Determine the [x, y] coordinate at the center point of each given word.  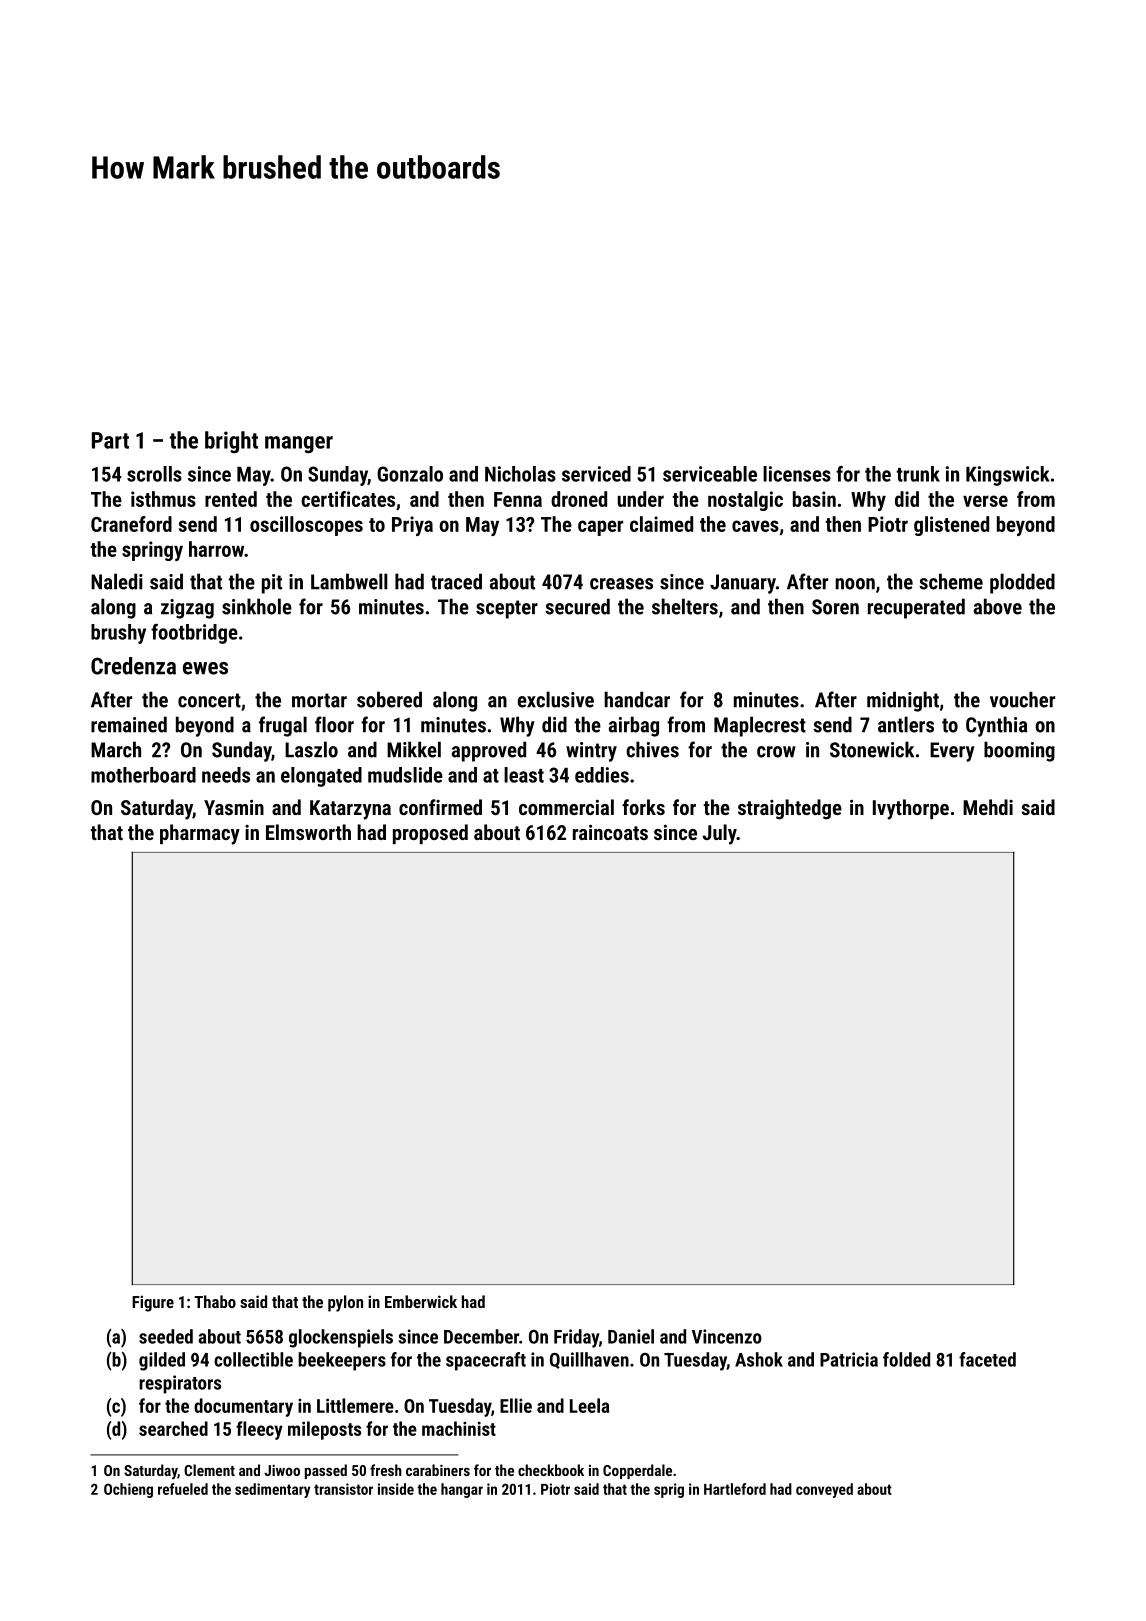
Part [110, 440]
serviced [596, 474]
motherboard [143, 775]
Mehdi [988, 807]
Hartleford [735, 1489]
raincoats [610, 832]
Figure [153, 1303]
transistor [343, 1489]
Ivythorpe [911, 809]
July [720, 834]
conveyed [824, 1490]
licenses [797, 474]
